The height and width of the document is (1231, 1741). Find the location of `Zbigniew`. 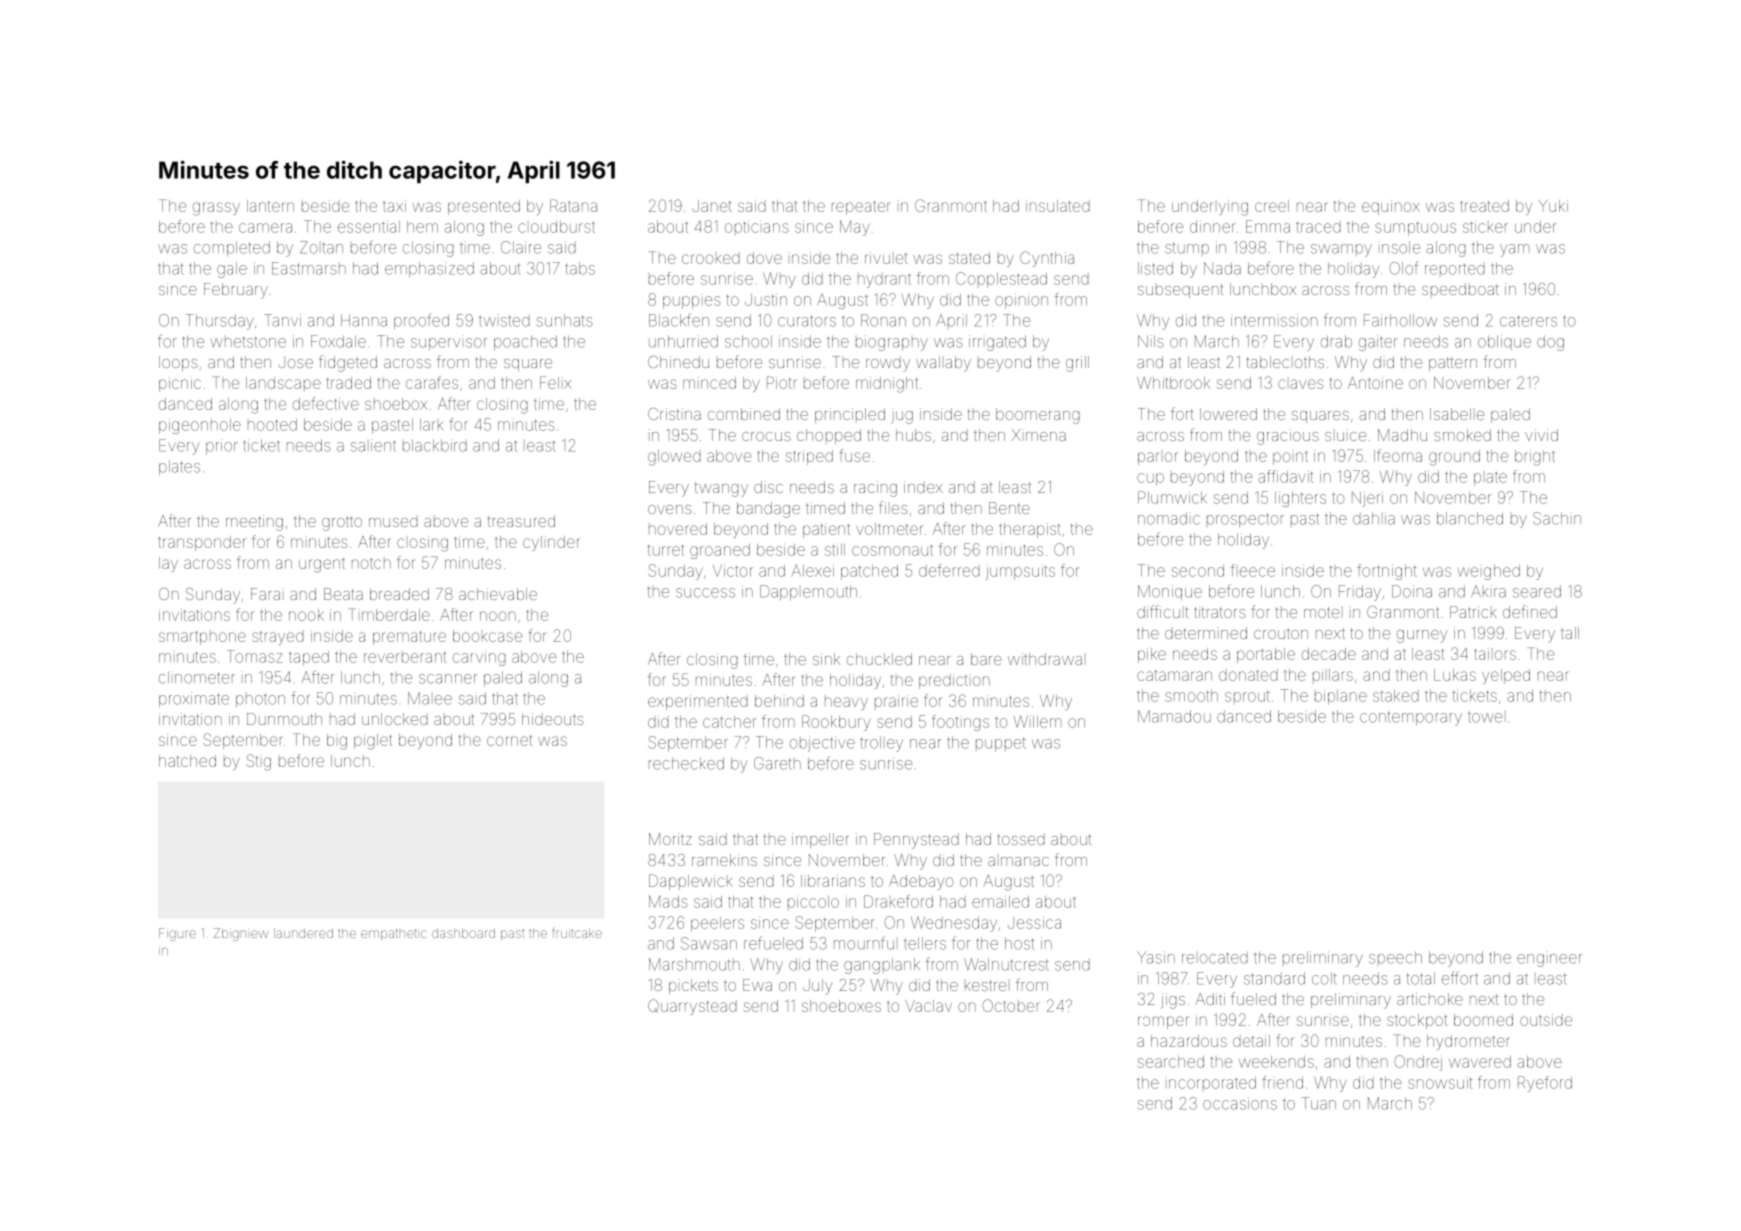

Zbigniew is located at coordinates (241, 934).
